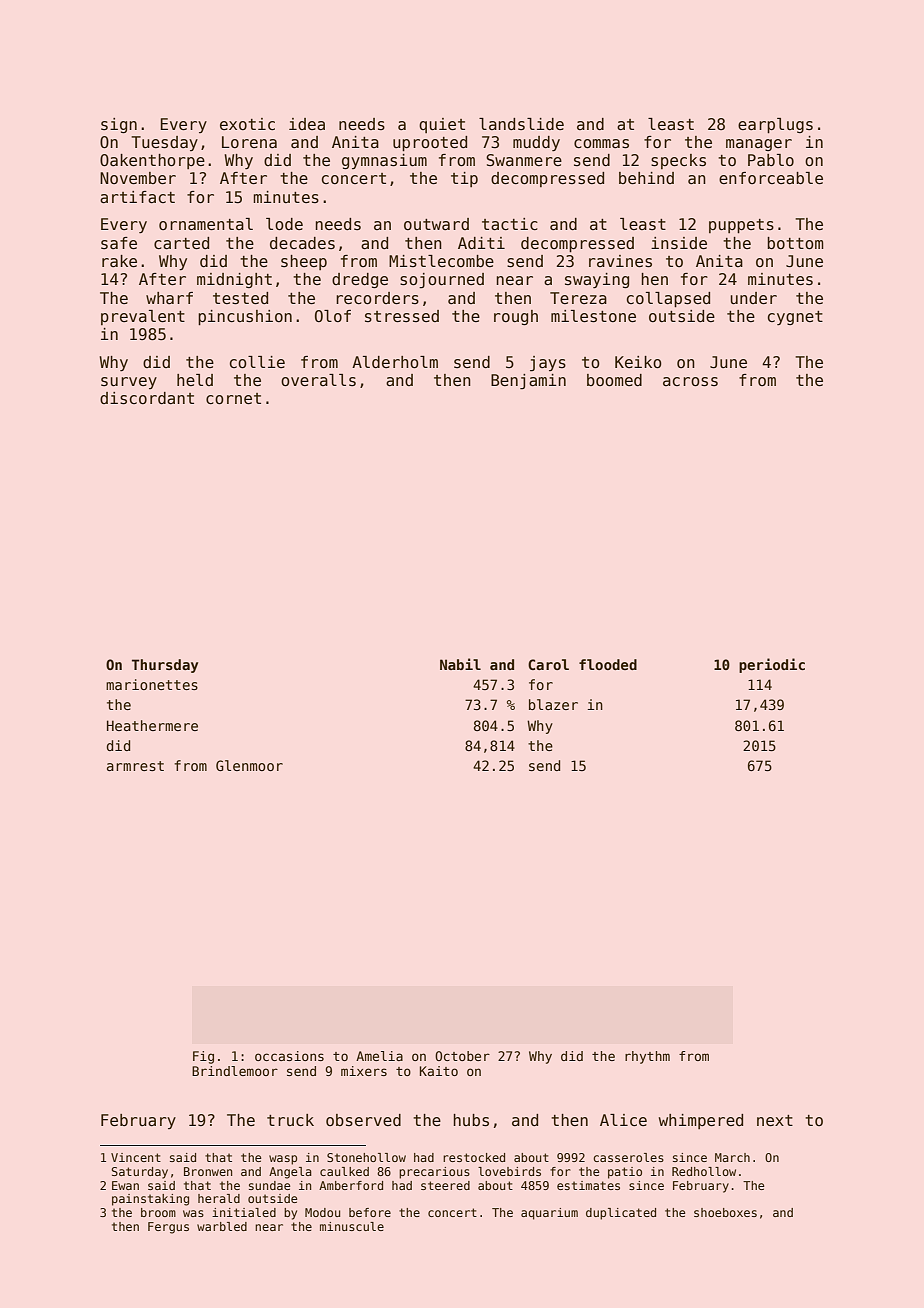  What do you see at coordinates (129, 383) in the image?
I see `survey` at bounding box center [129, 383].
